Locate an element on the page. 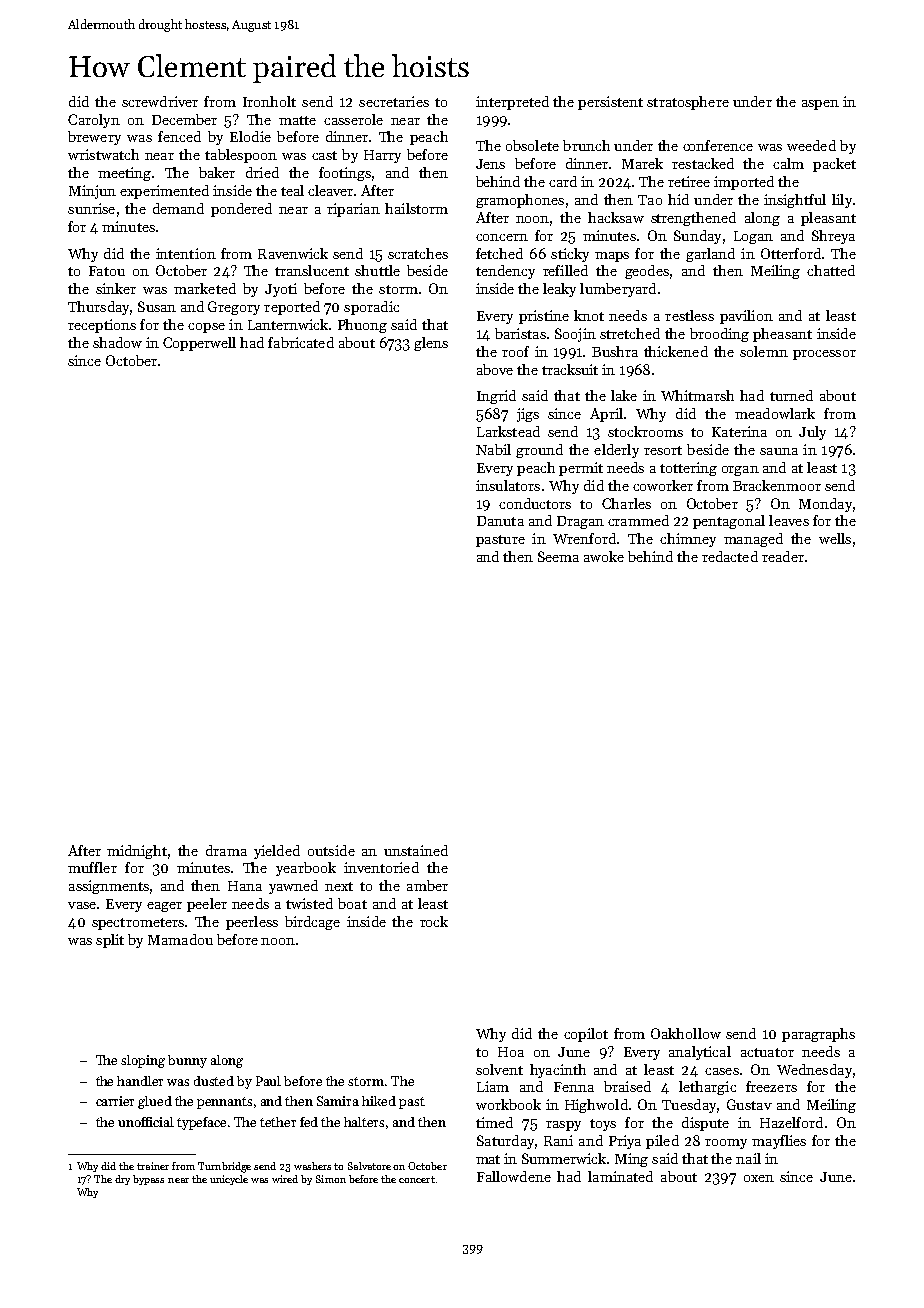 Image resolution: width=924 pixels, height=1308 pixels. interpreted is located at coordinates (512, 103).
